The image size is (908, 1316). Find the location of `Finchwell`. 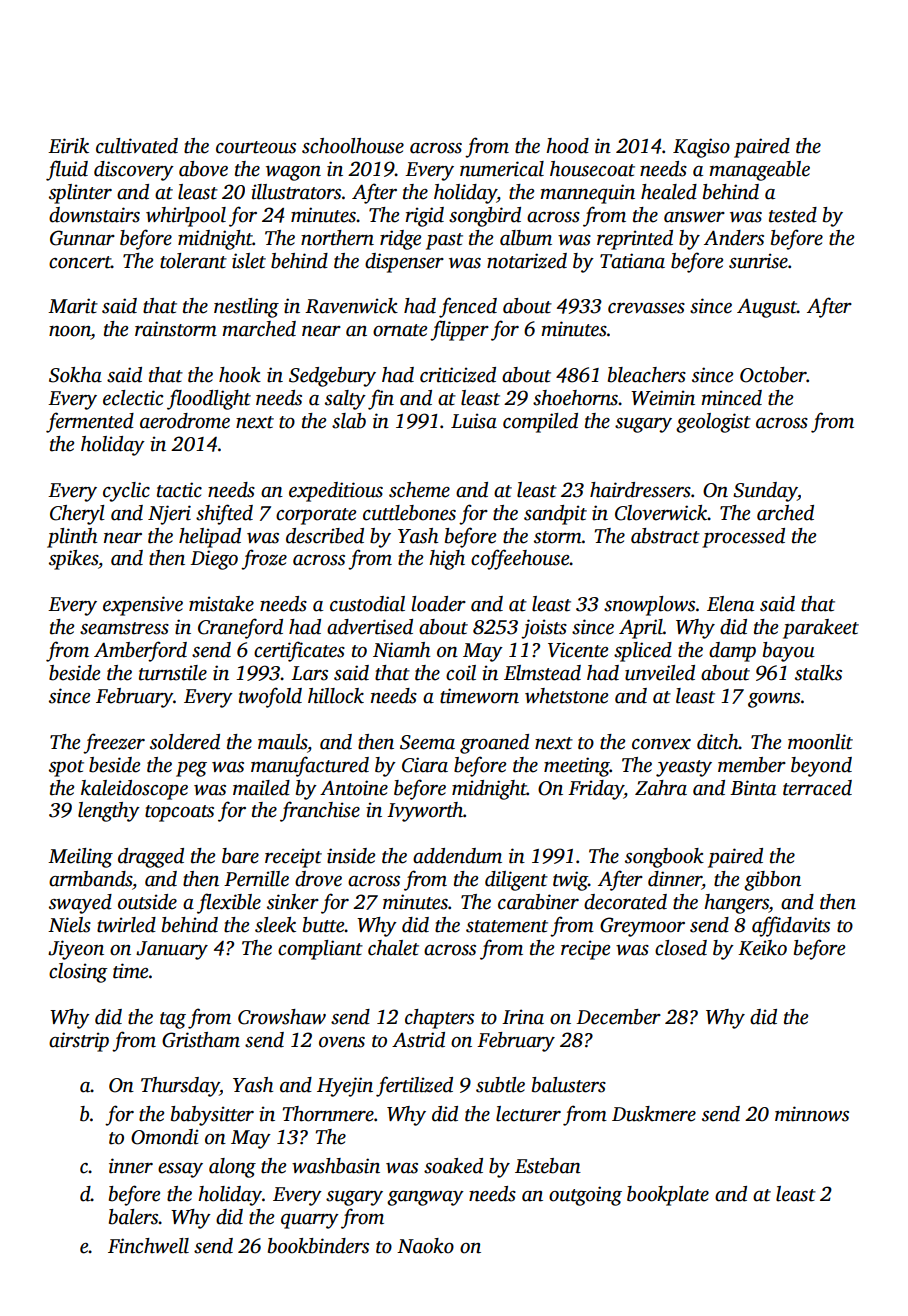

Finchwell is located at coordinates (148, 1246).
